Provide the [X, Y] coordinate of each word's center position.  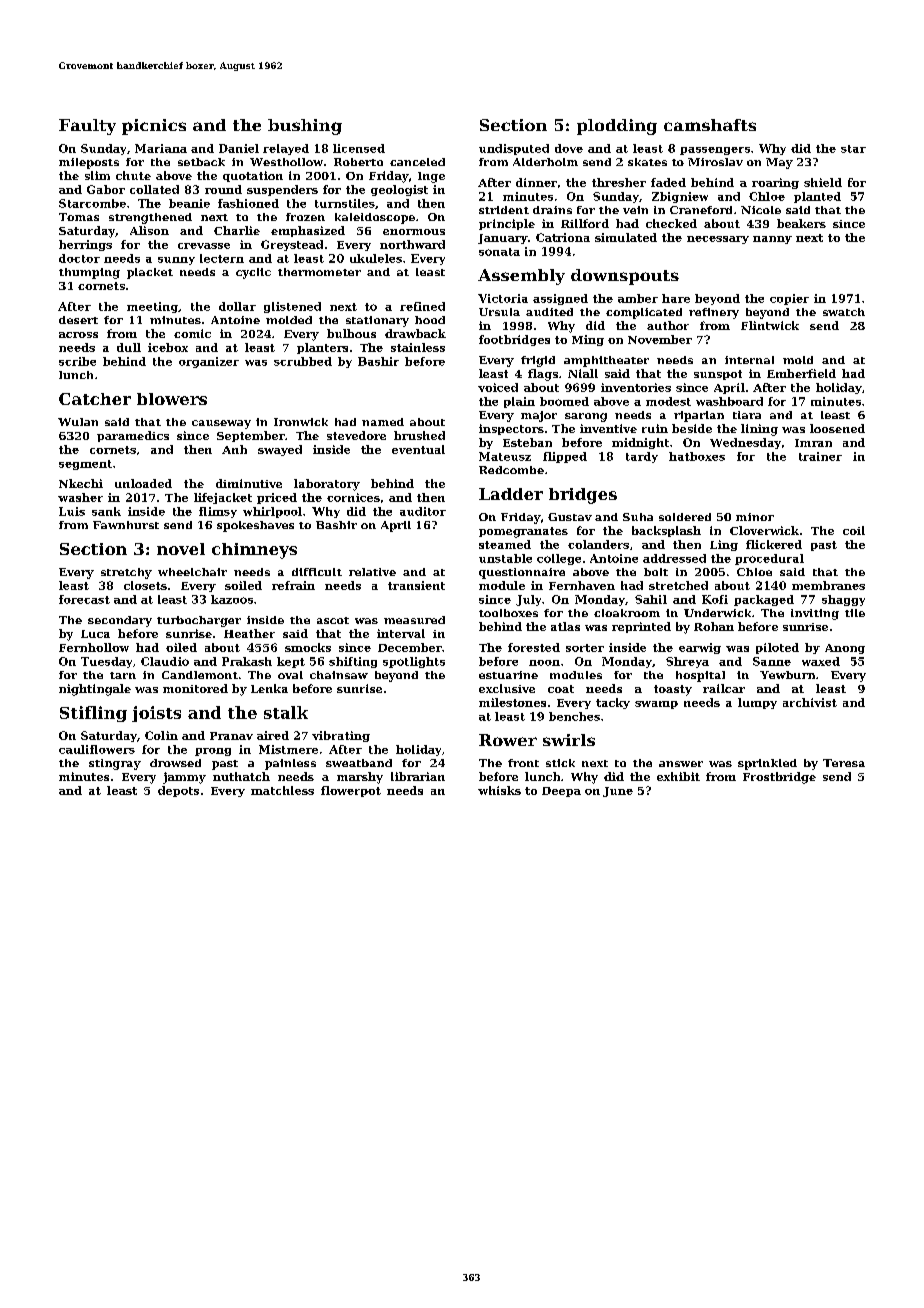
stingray [115, 764]
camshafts [710, 125]
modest [668, 401]
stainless [418, 347]
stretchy [126, 573]
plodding [617, 127]
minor [755, 517]
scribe [77, 361]
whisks [499, 790]
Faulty [87, 127]
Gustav [570, 517]
